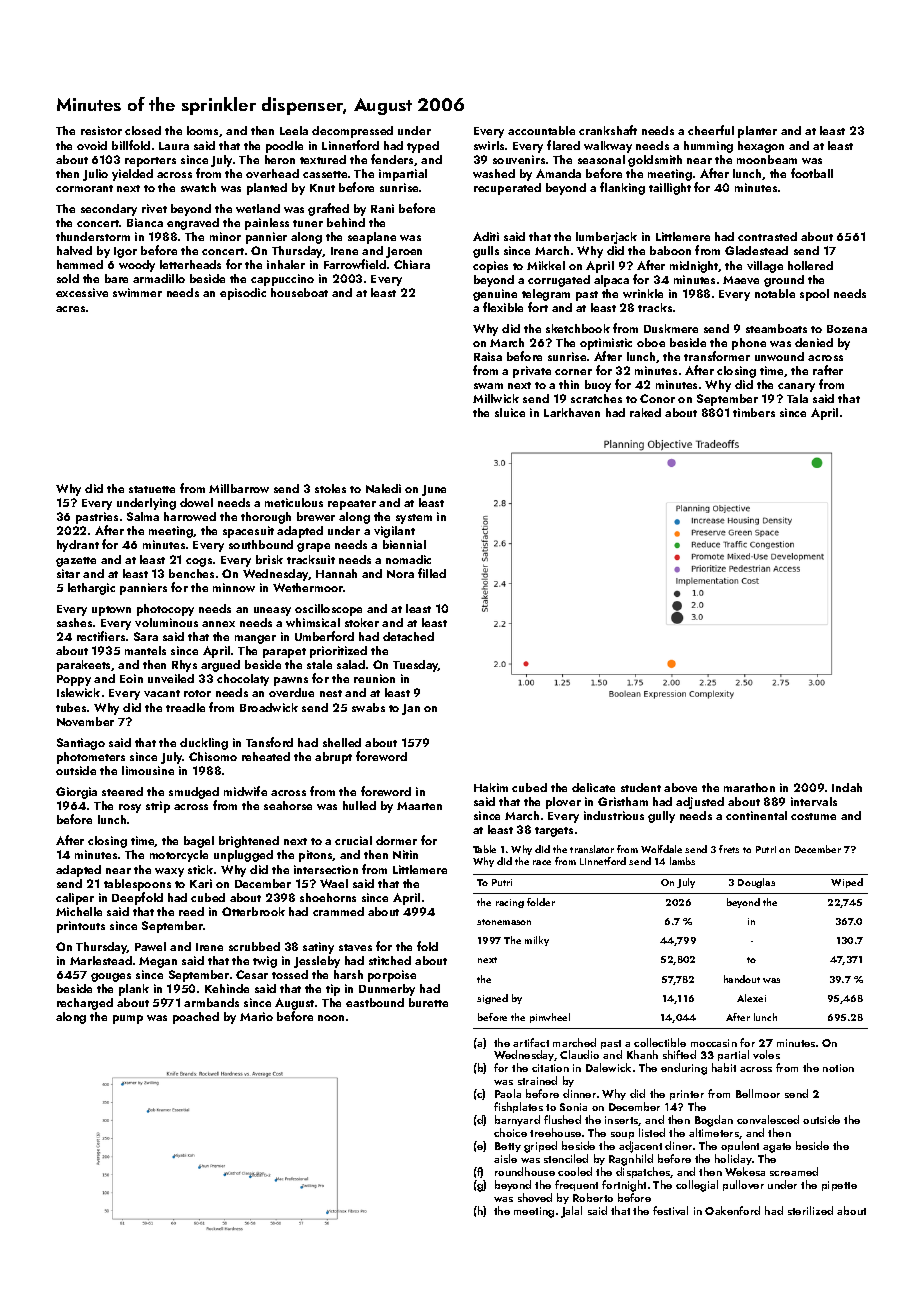 The height and width of the screenshot is (1308, 924). Describe the element at coordinates (756, 883) in the screenshot. I see `Douglas` at that location.
